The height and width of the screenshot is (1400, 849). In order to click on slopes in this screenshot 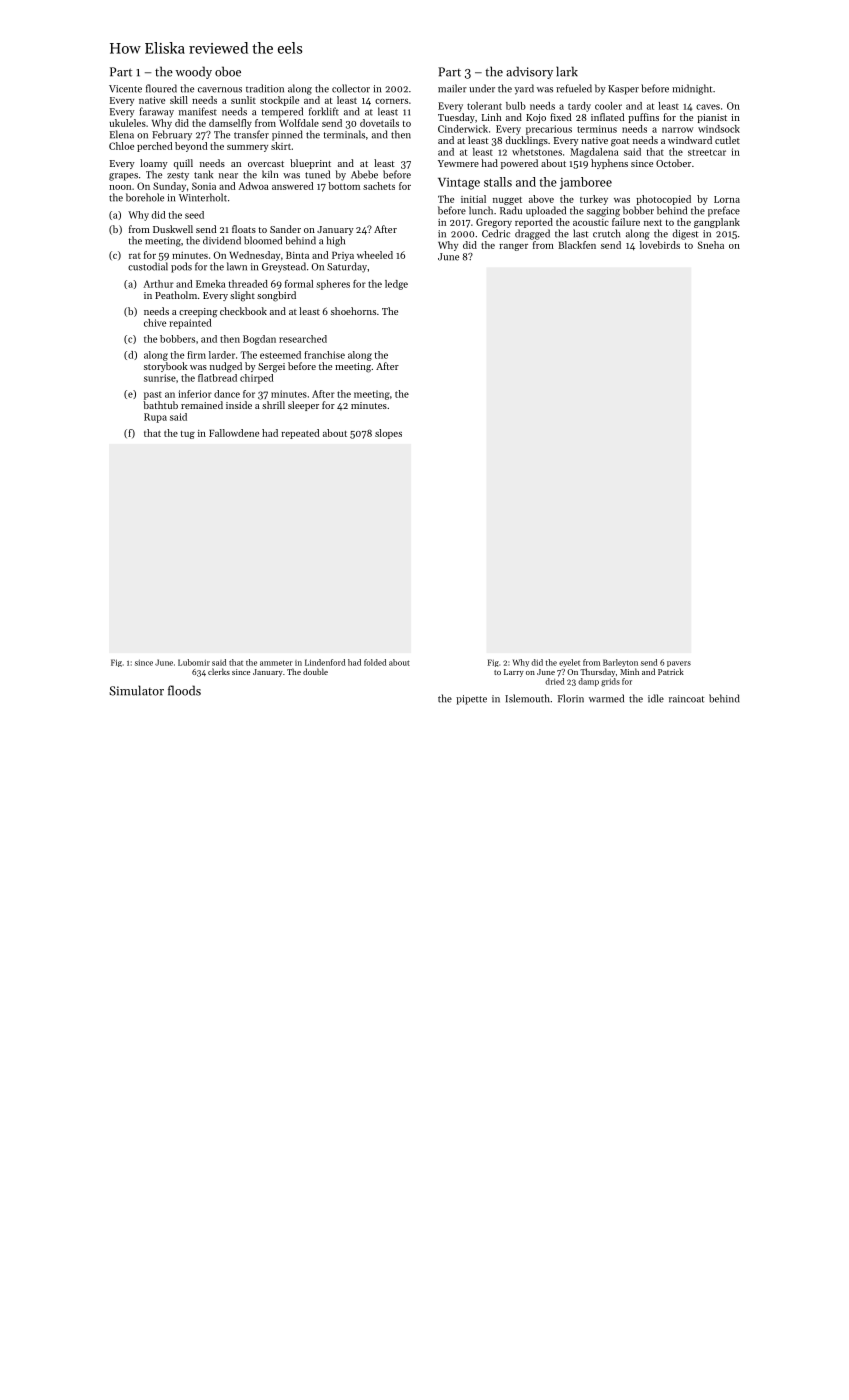, I will do `click(388, 434)`.
